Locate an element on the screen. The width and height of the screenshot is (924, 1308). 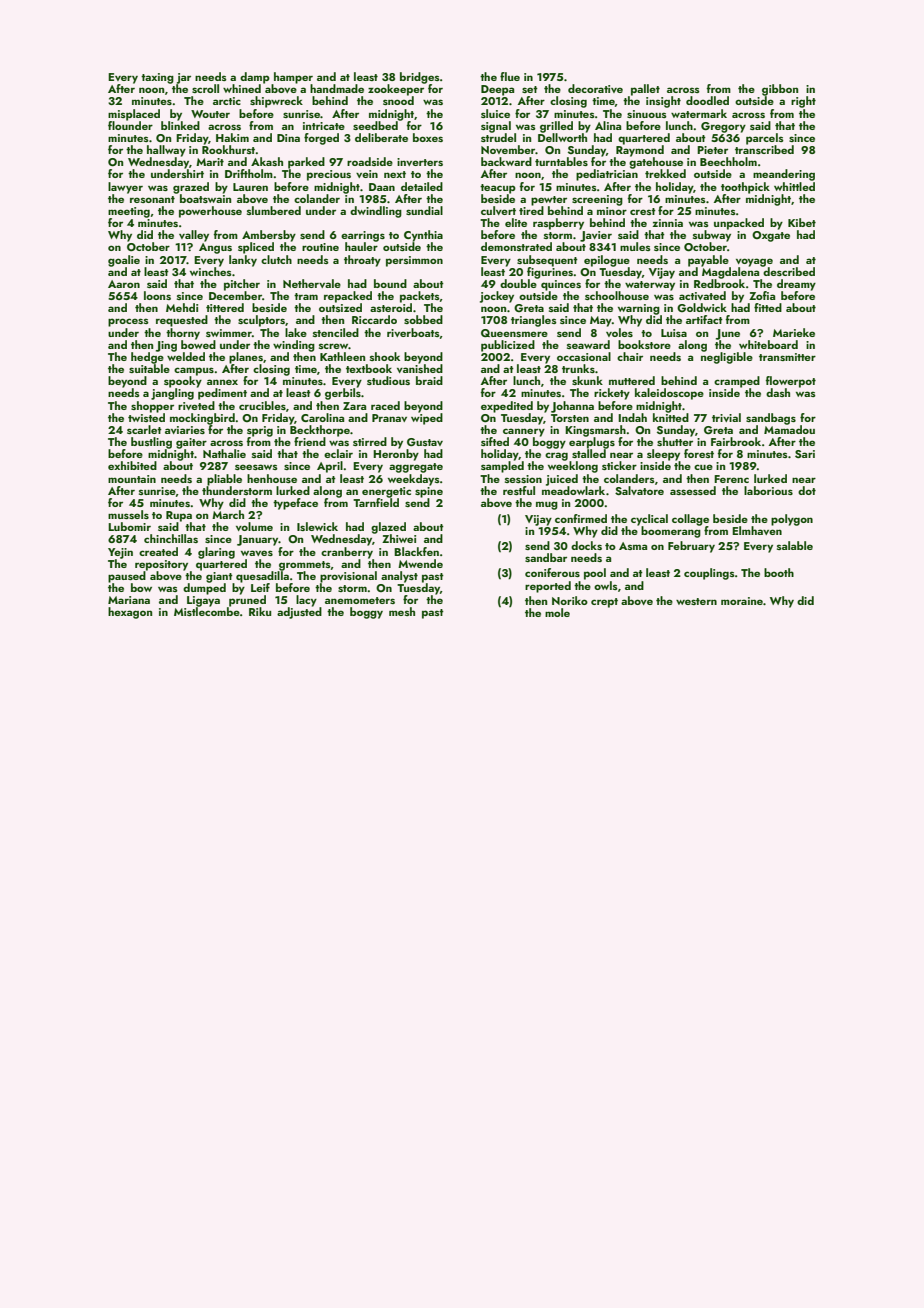
cramped is located at coordinates (737, 382).
